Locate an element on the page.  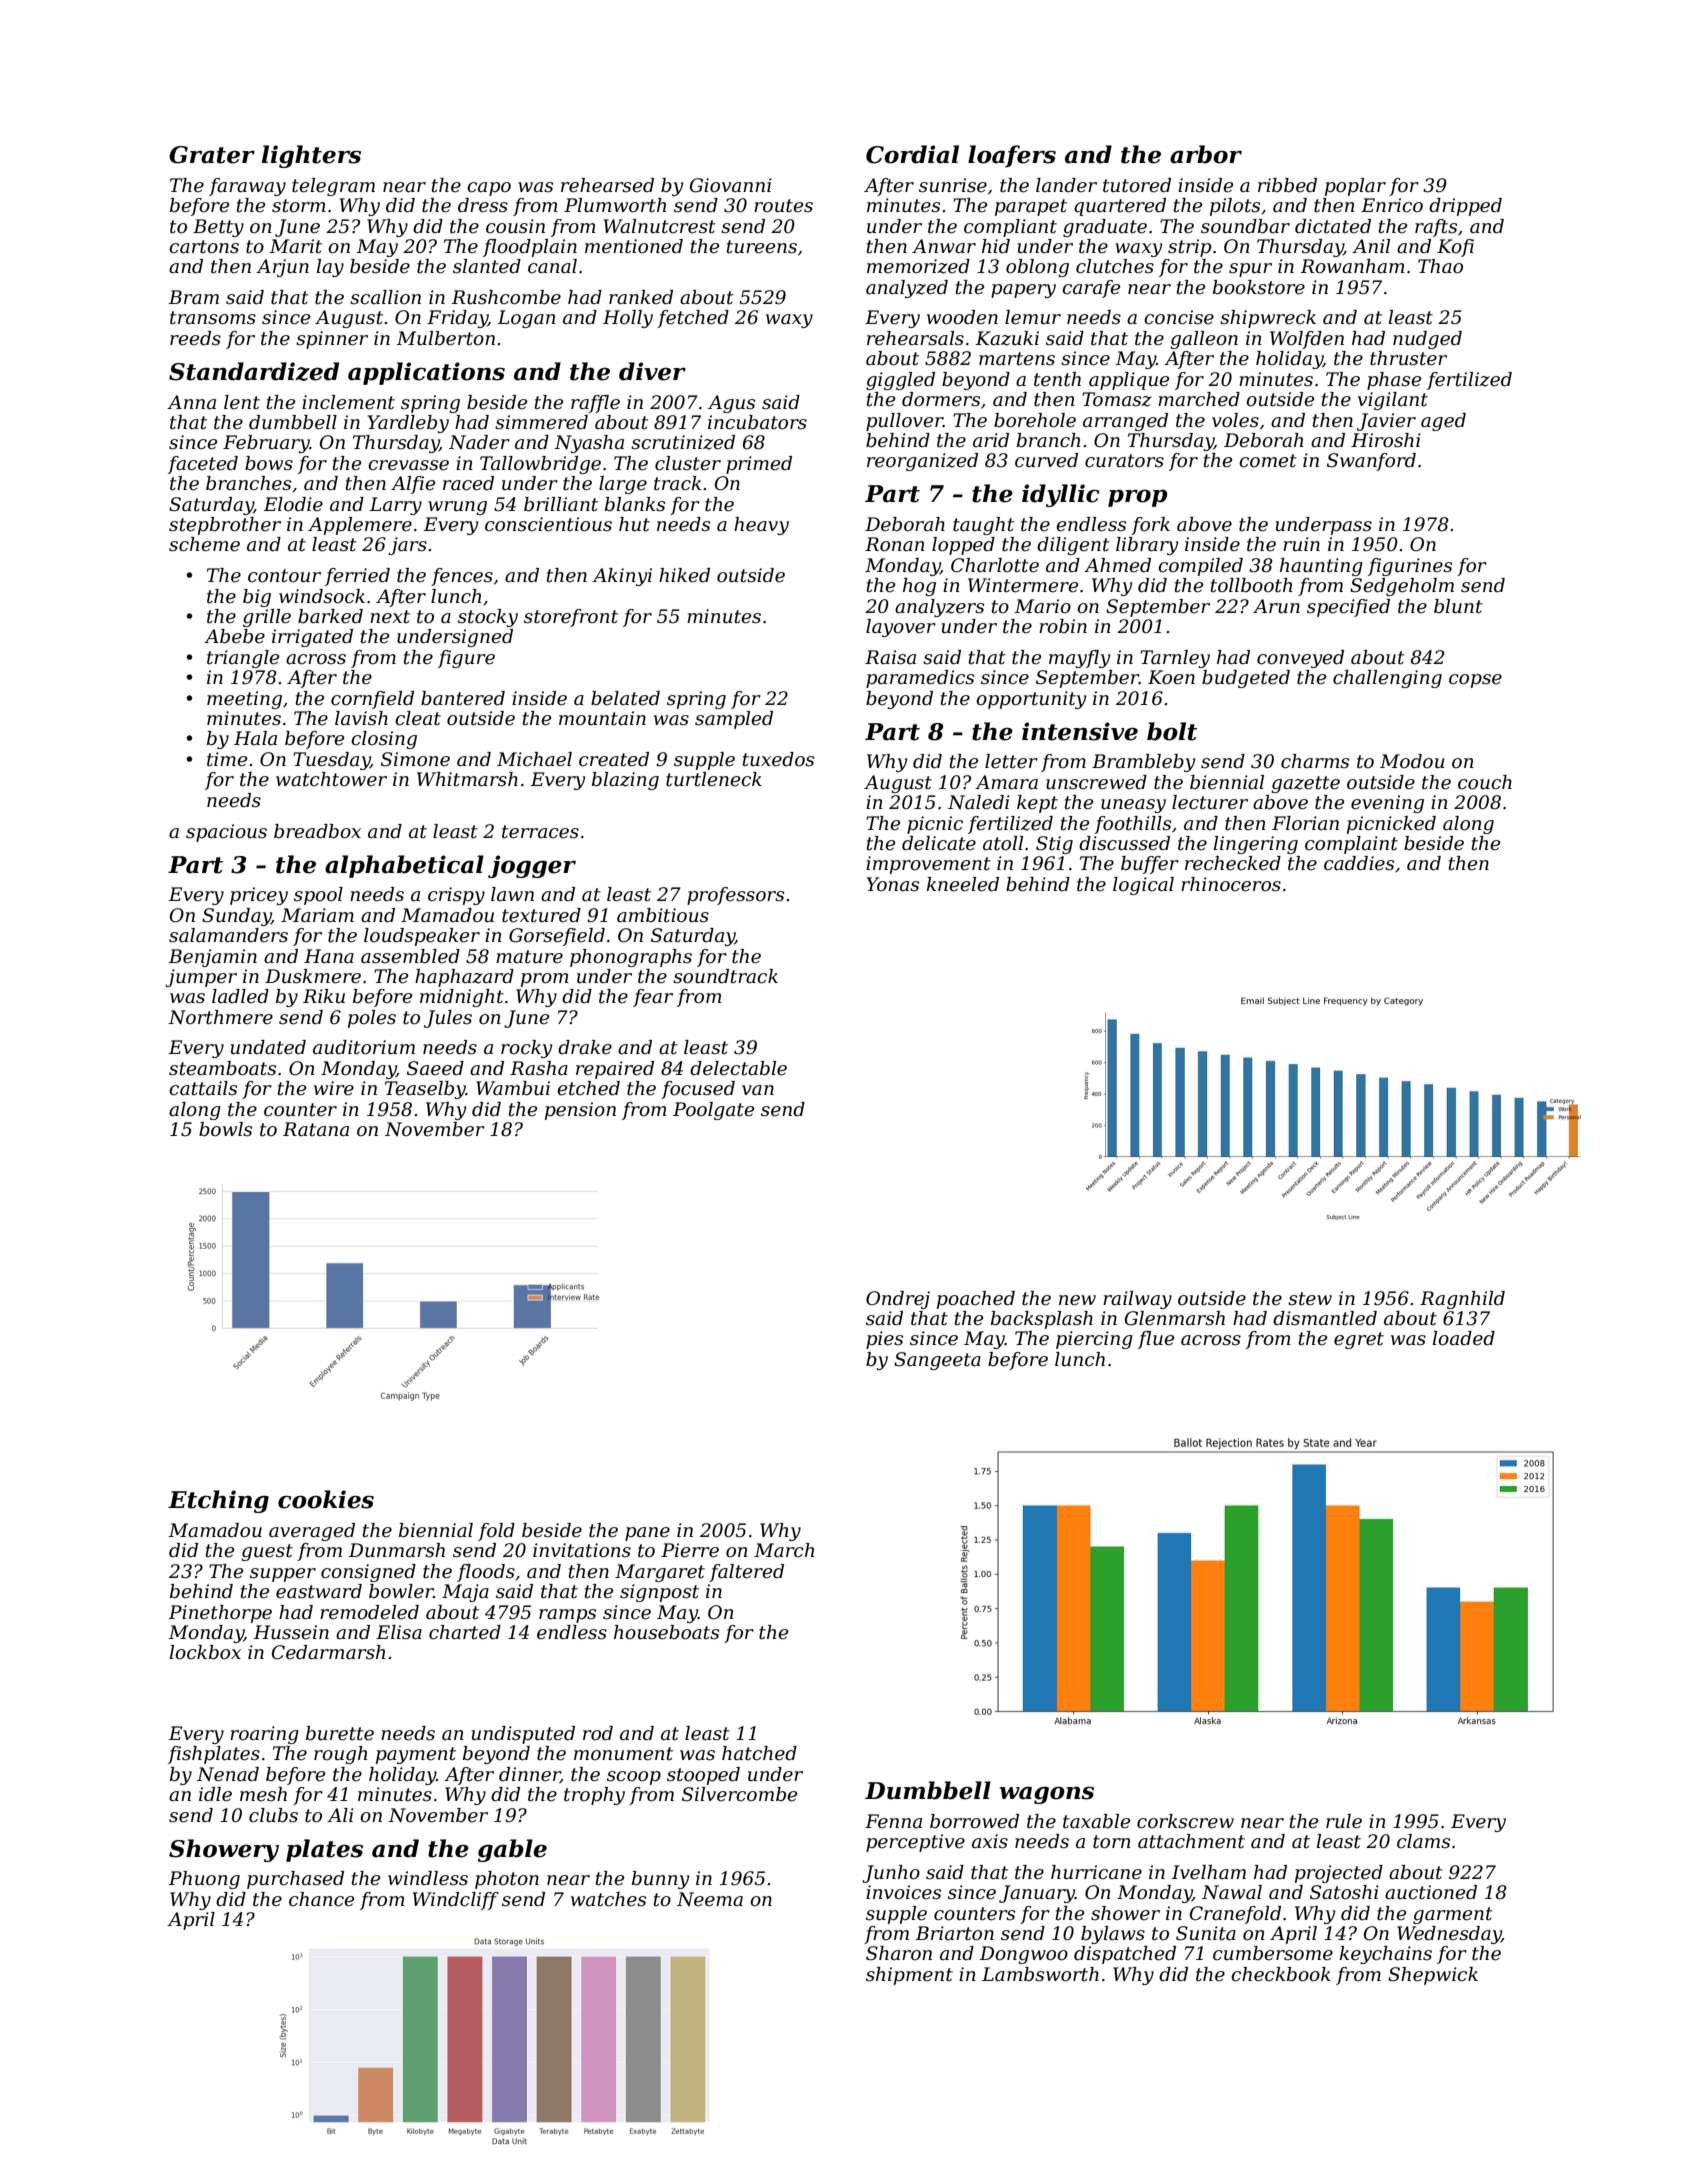
caddies is located at coordinates (1359, 863).
